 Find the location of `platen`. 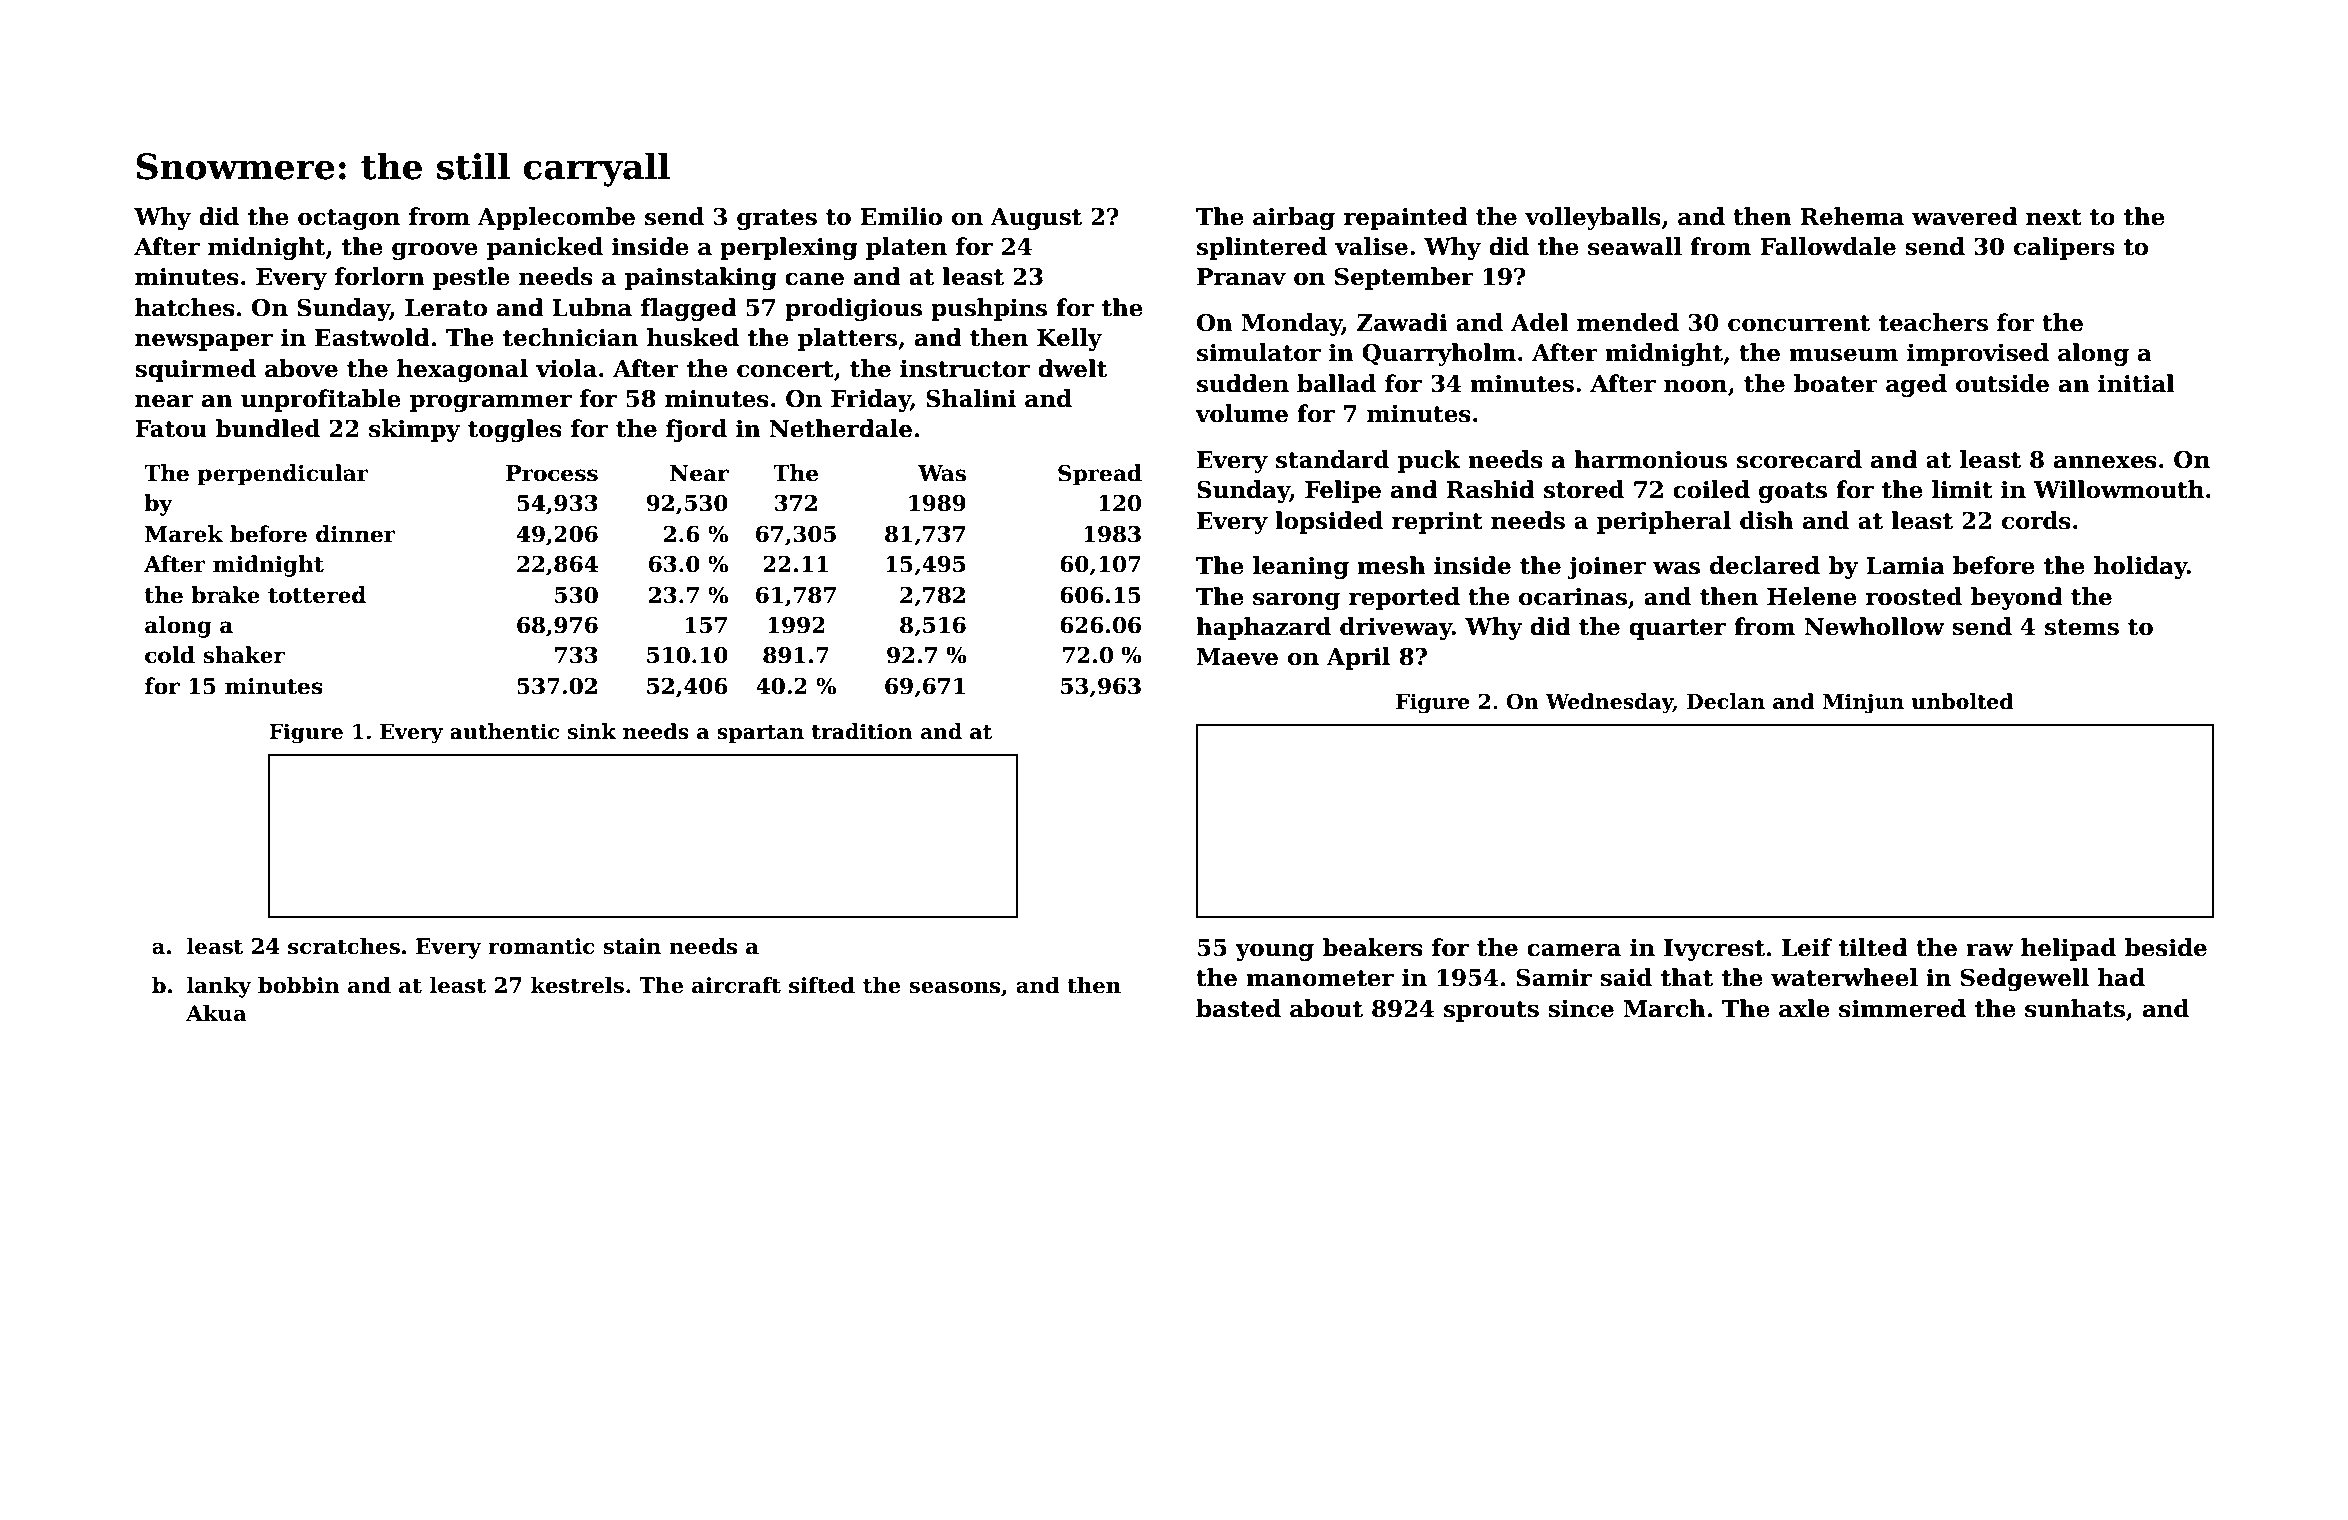

platen is located at coordinates (906, 248).
